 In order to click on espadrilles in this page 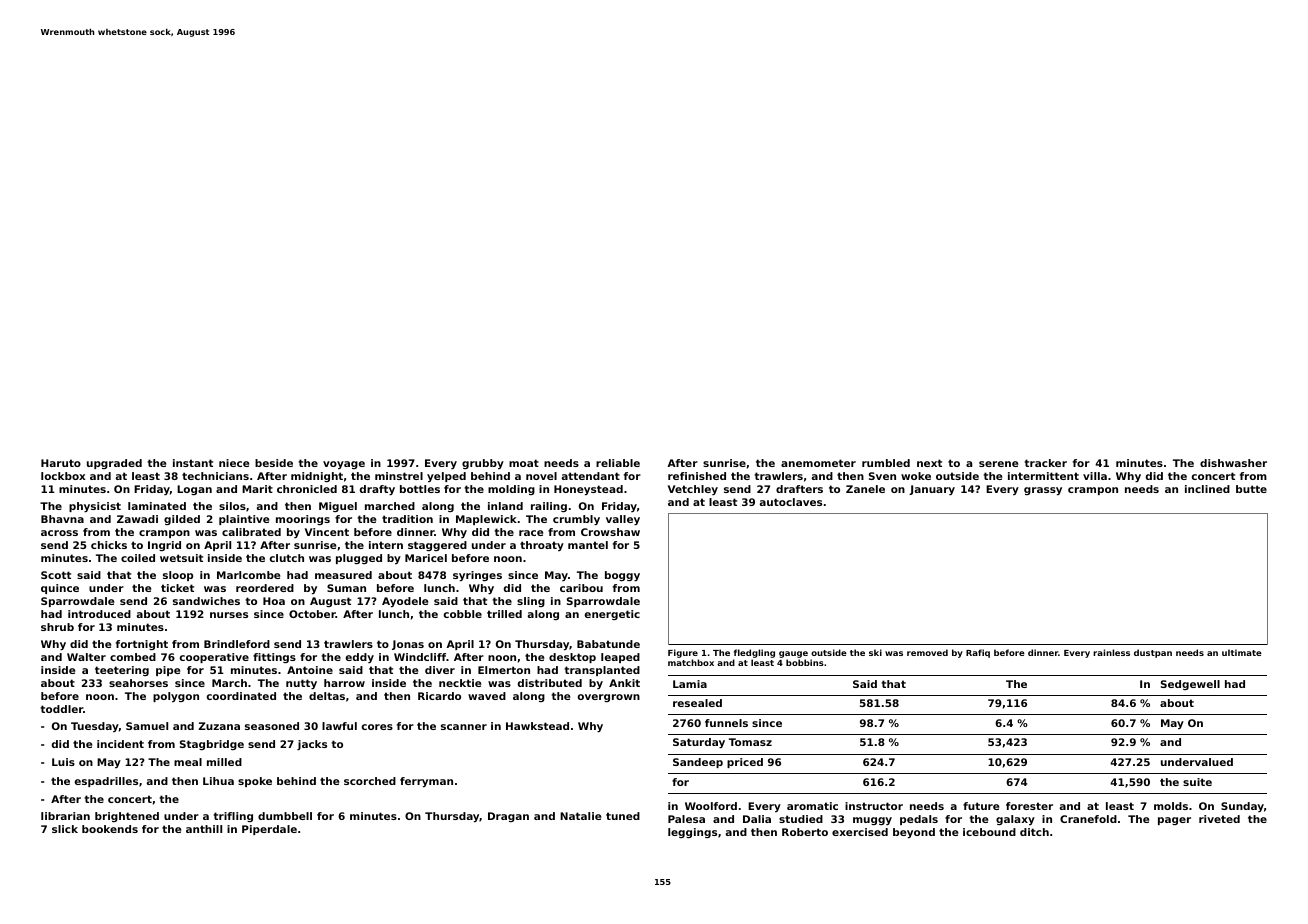, I will do `click(106, 782)`.
